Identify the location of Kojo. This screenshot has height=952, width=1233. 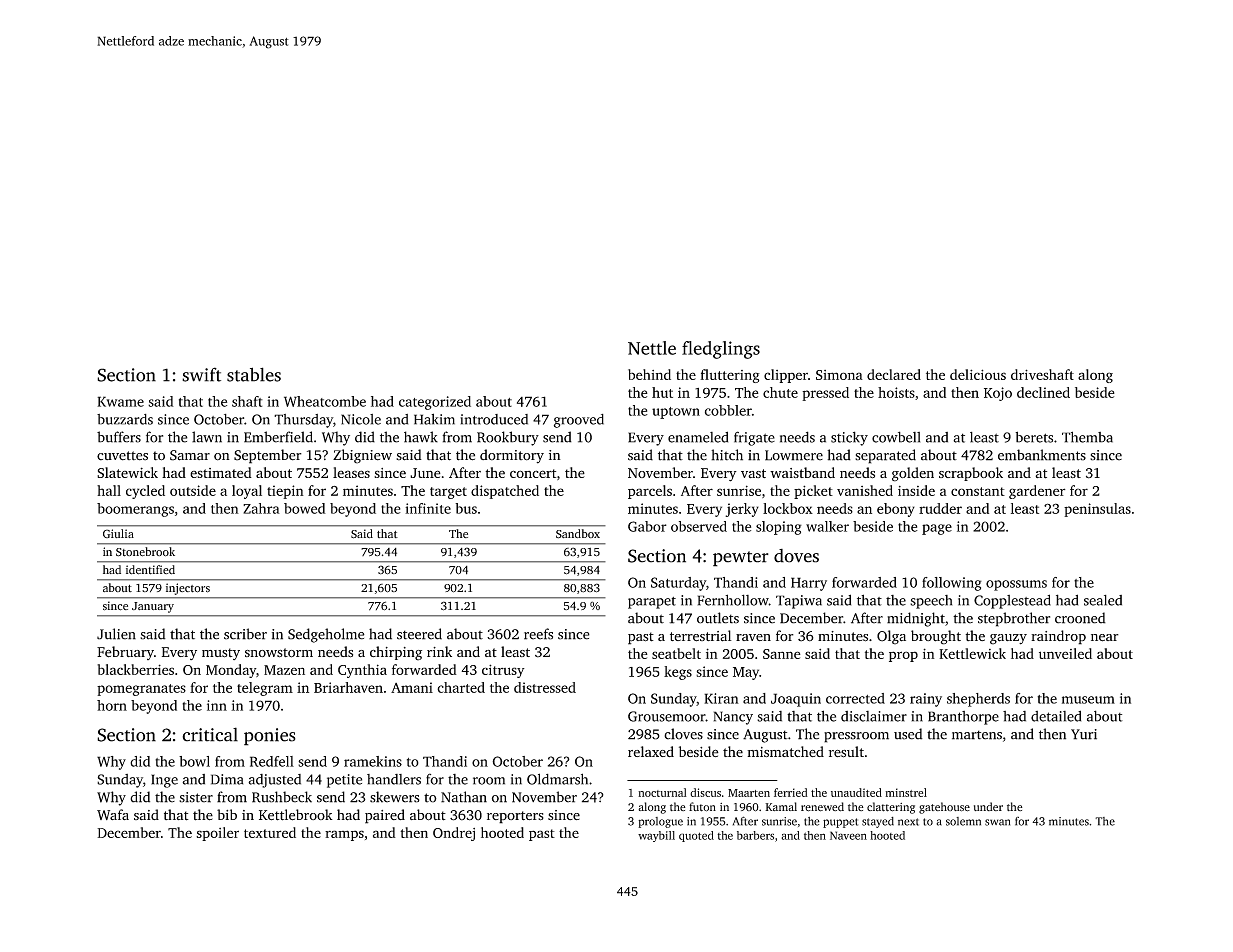
(998, 394).
